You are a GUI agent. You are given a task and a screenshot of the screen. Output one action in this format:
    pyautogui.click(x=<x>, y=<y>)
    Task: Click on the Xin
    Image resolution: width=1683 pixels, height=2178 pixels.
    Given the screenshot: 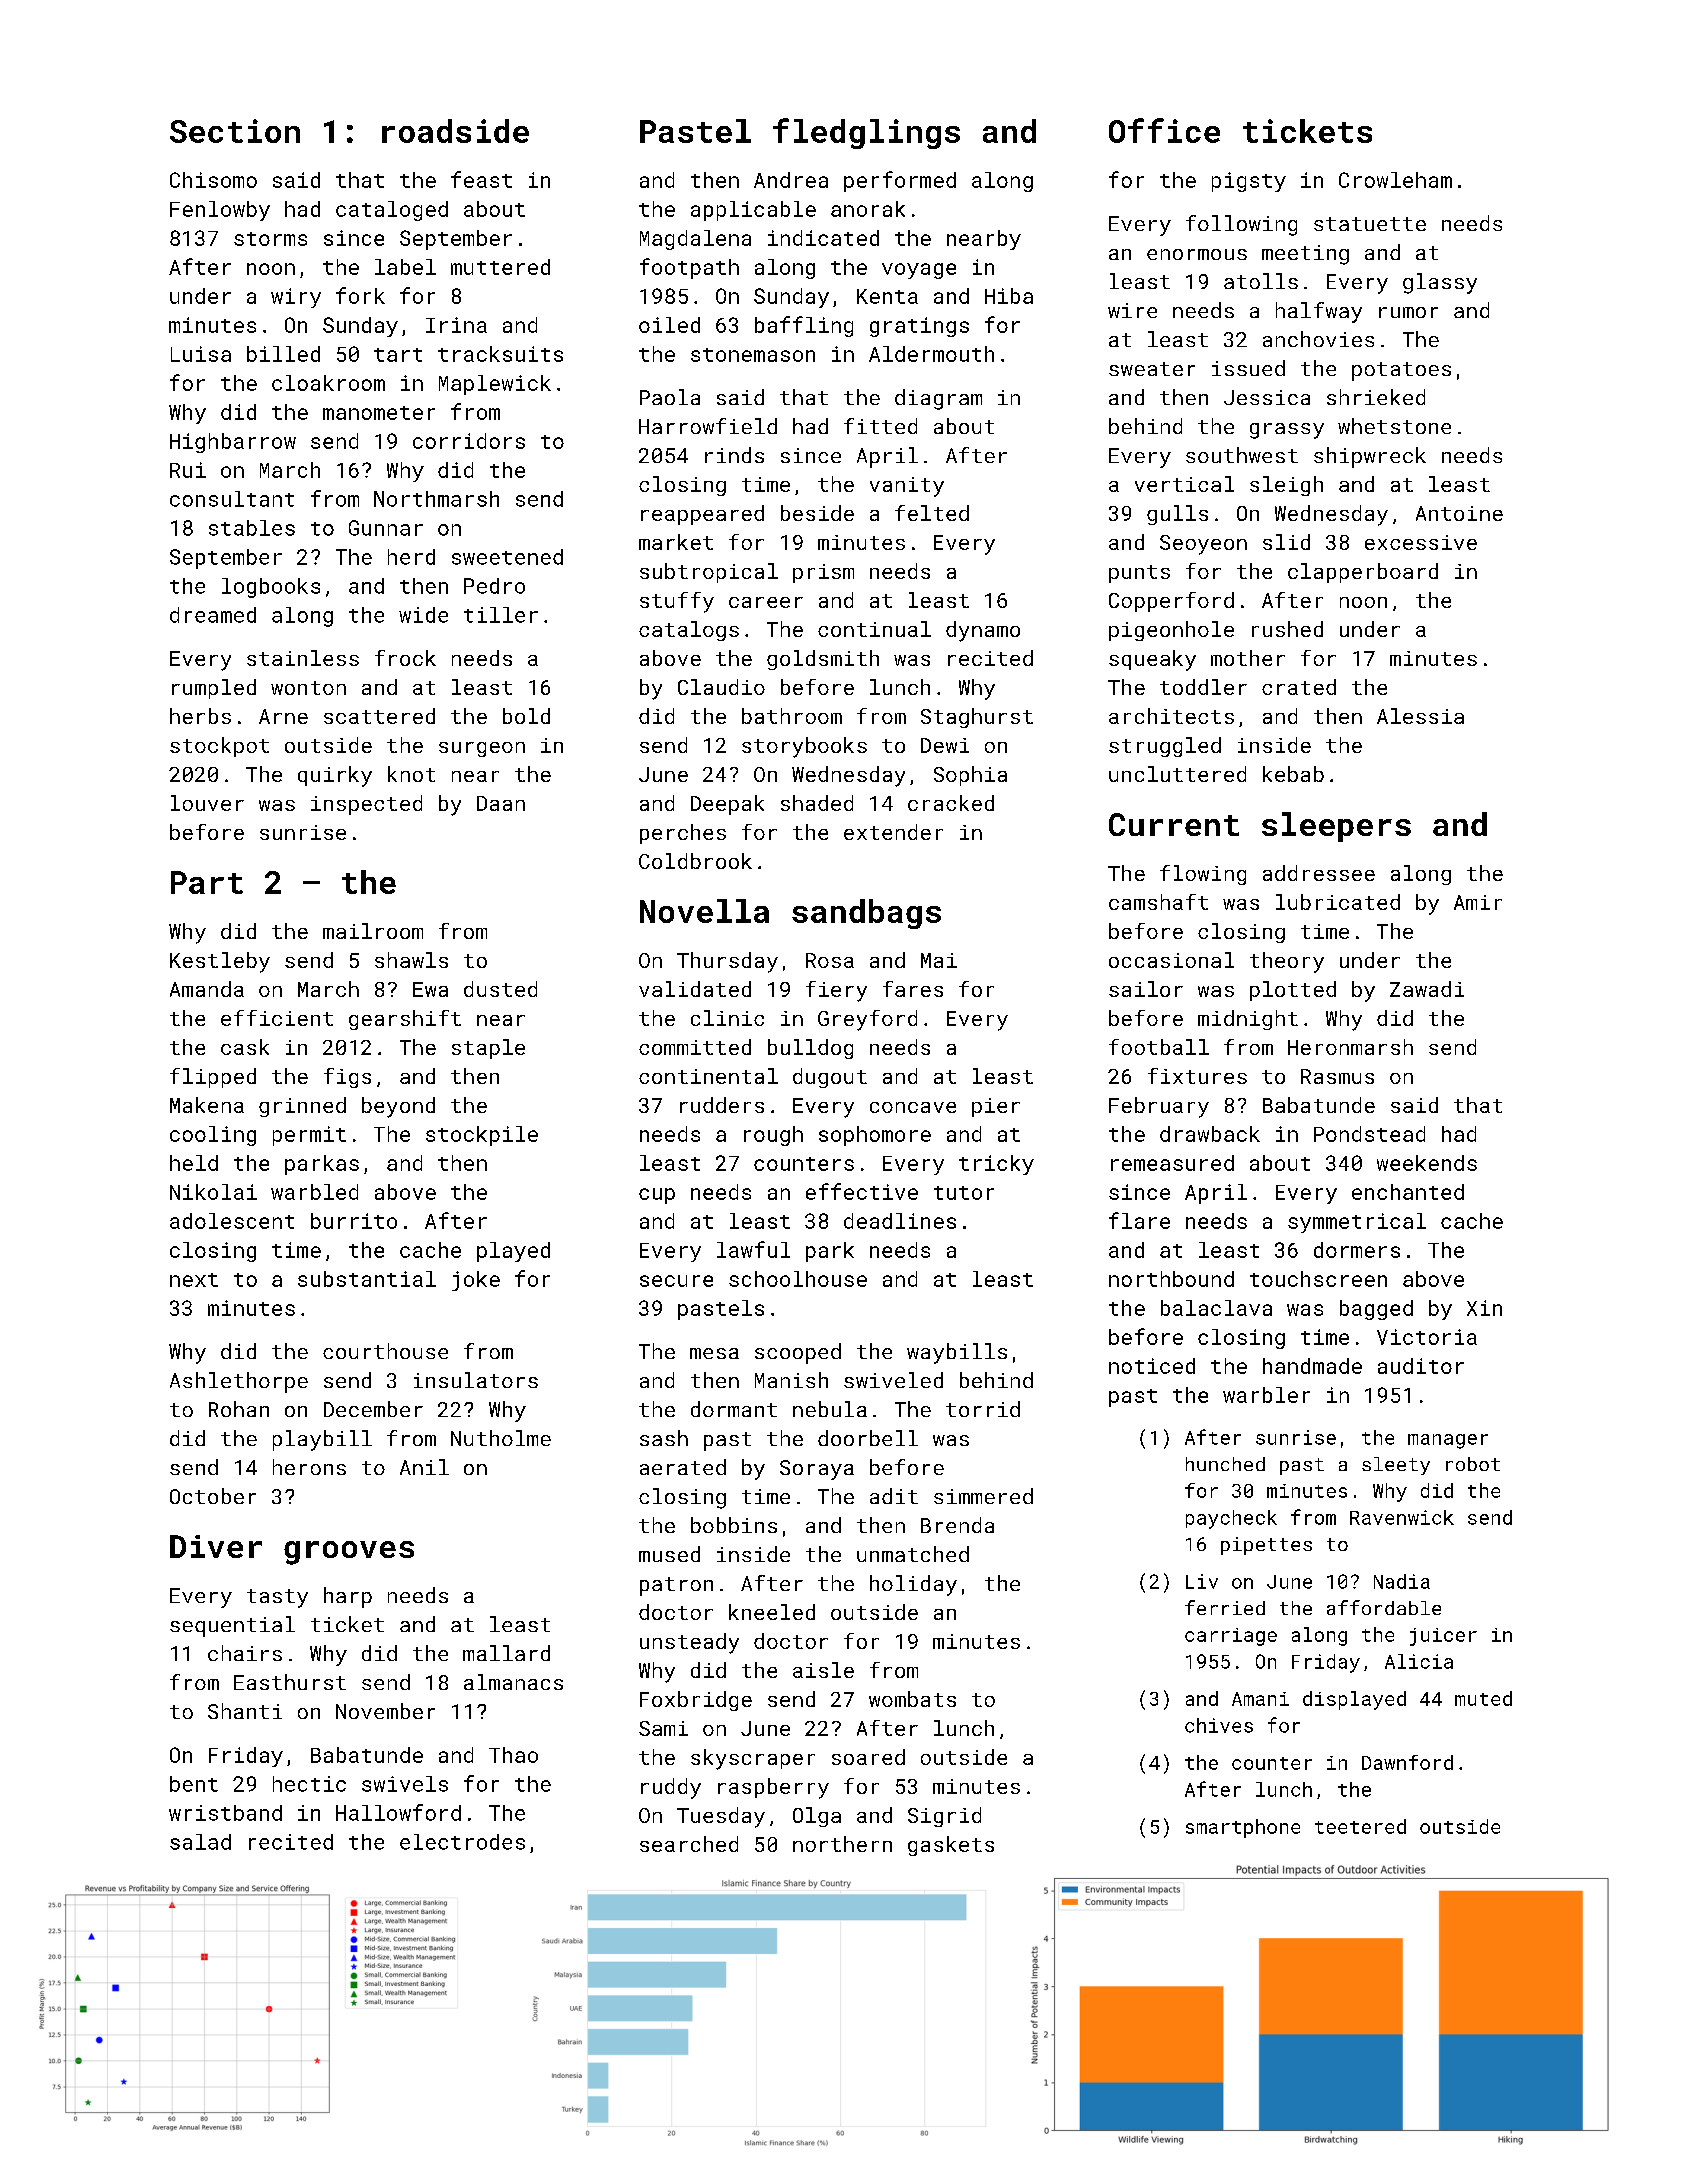 What is the action you would take?
    pyautogui.click(x=1484, y=1308)
